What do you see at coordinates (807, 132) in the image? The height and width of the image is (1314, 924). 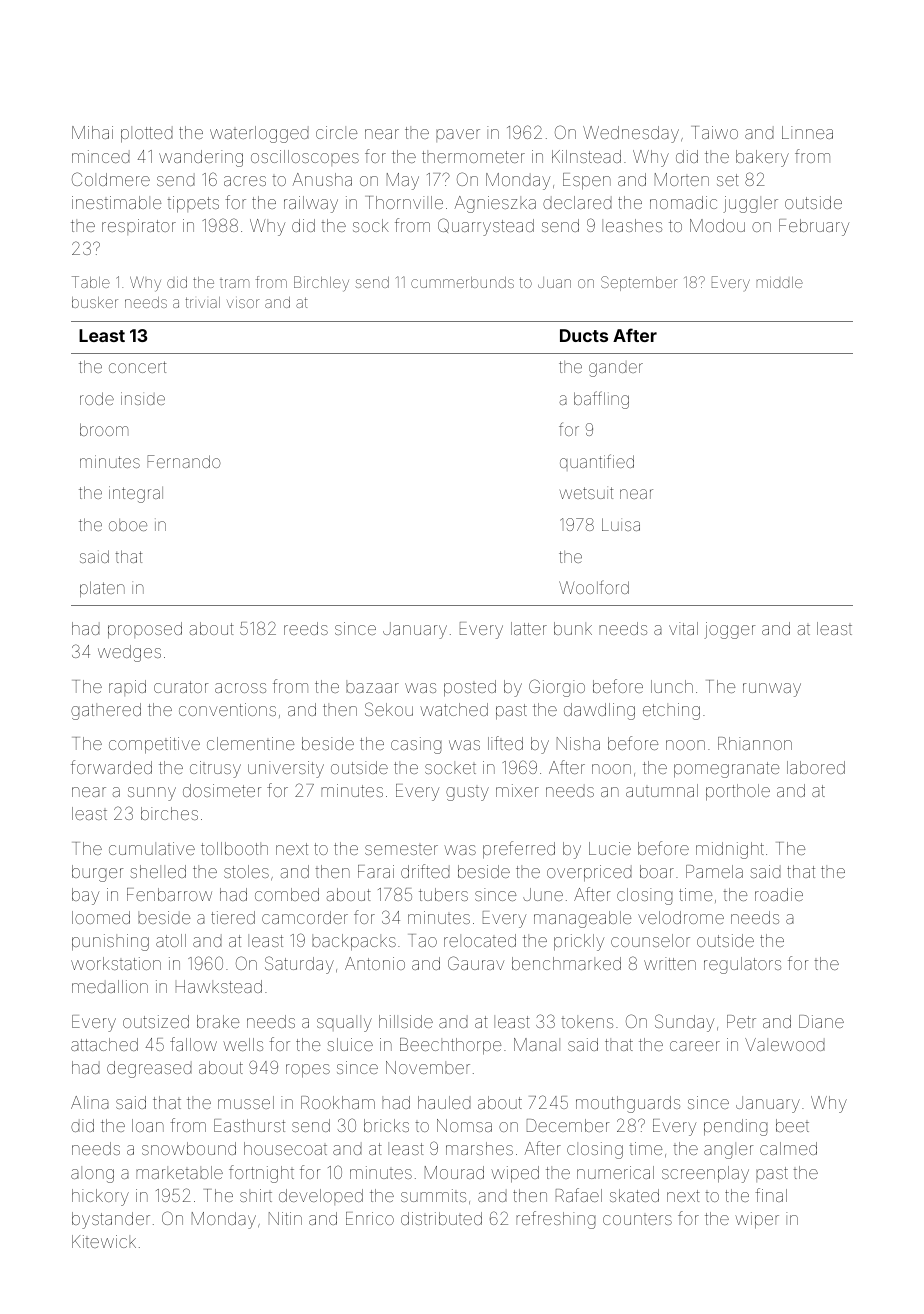 I see `Linnea` at bounding box center [807, 132].
